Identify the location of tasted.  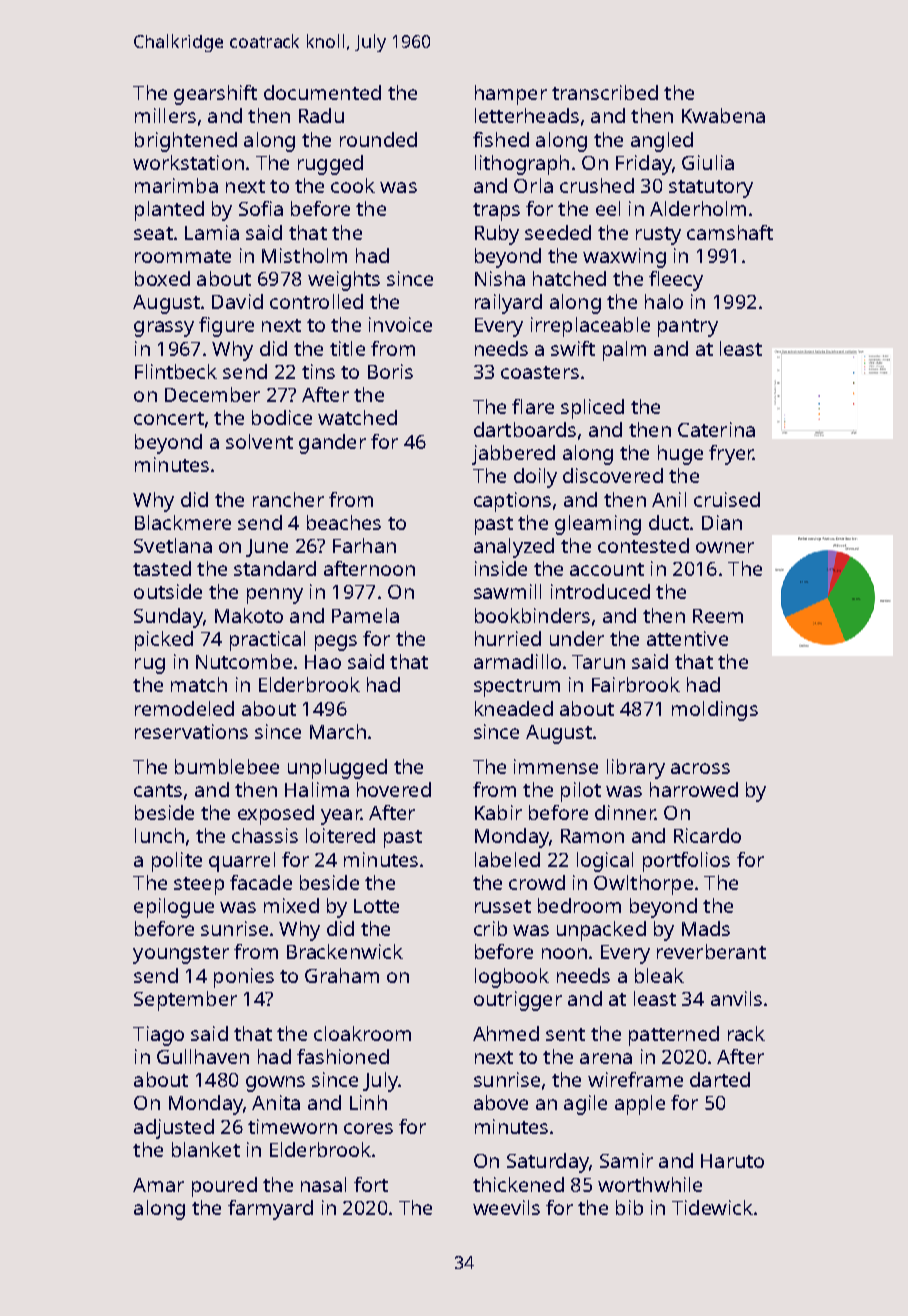
(162, 568).
